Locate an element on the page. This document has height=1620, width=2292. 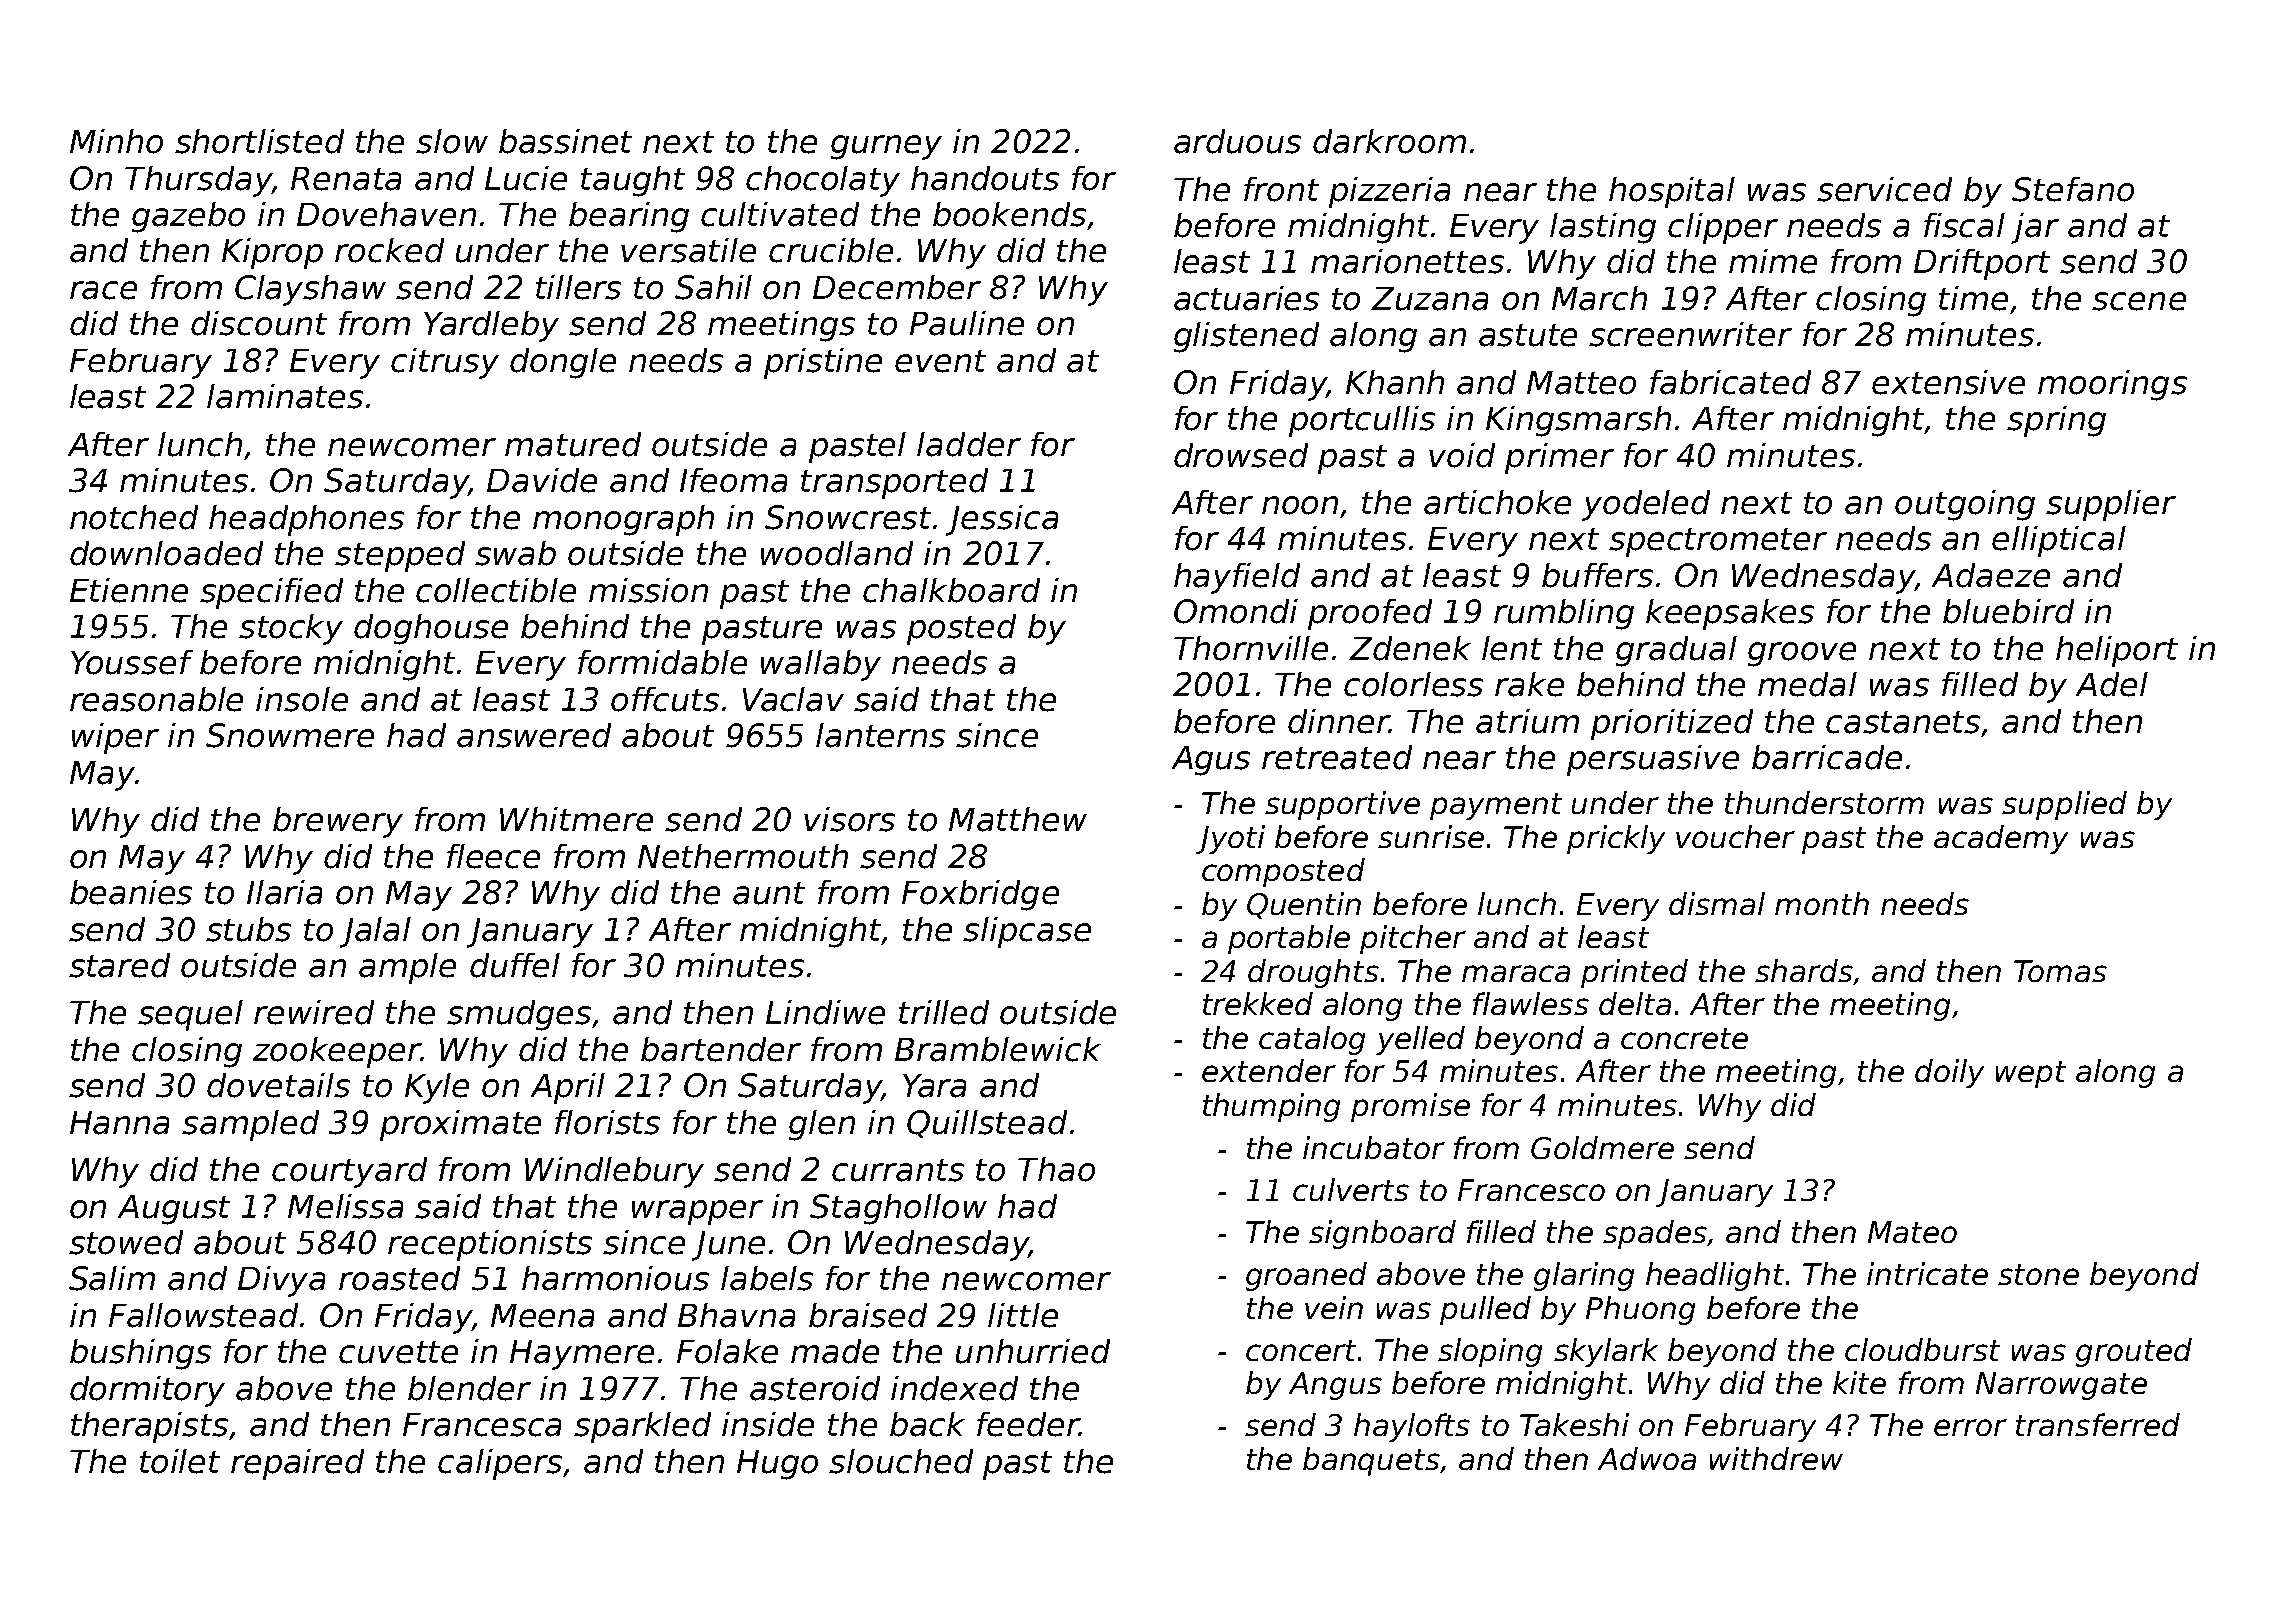
concert is located at coordinates (1301, 1350).
